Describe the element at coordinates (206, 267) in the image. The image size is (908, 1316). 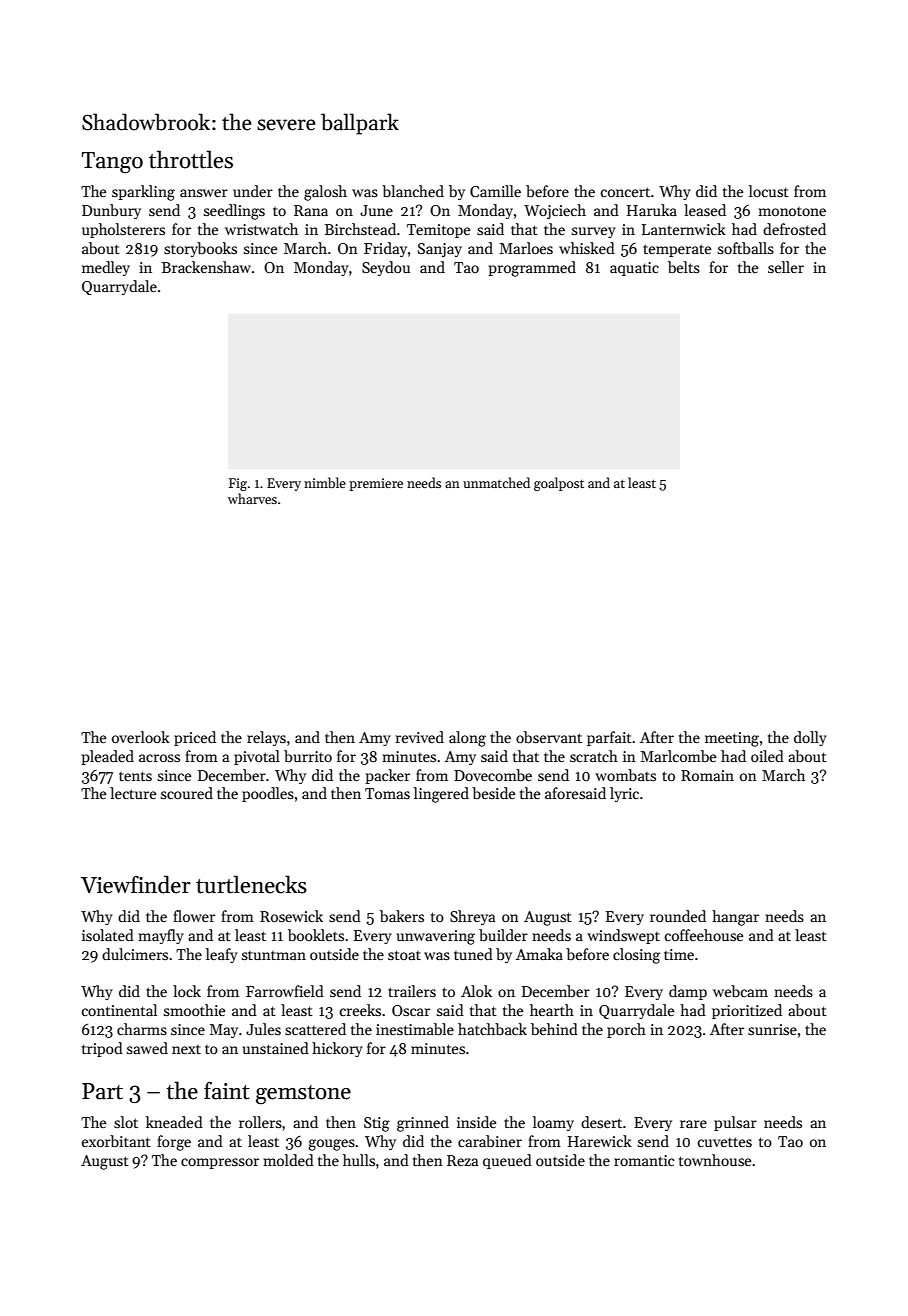
I see `Brackenshaw` at that location.
